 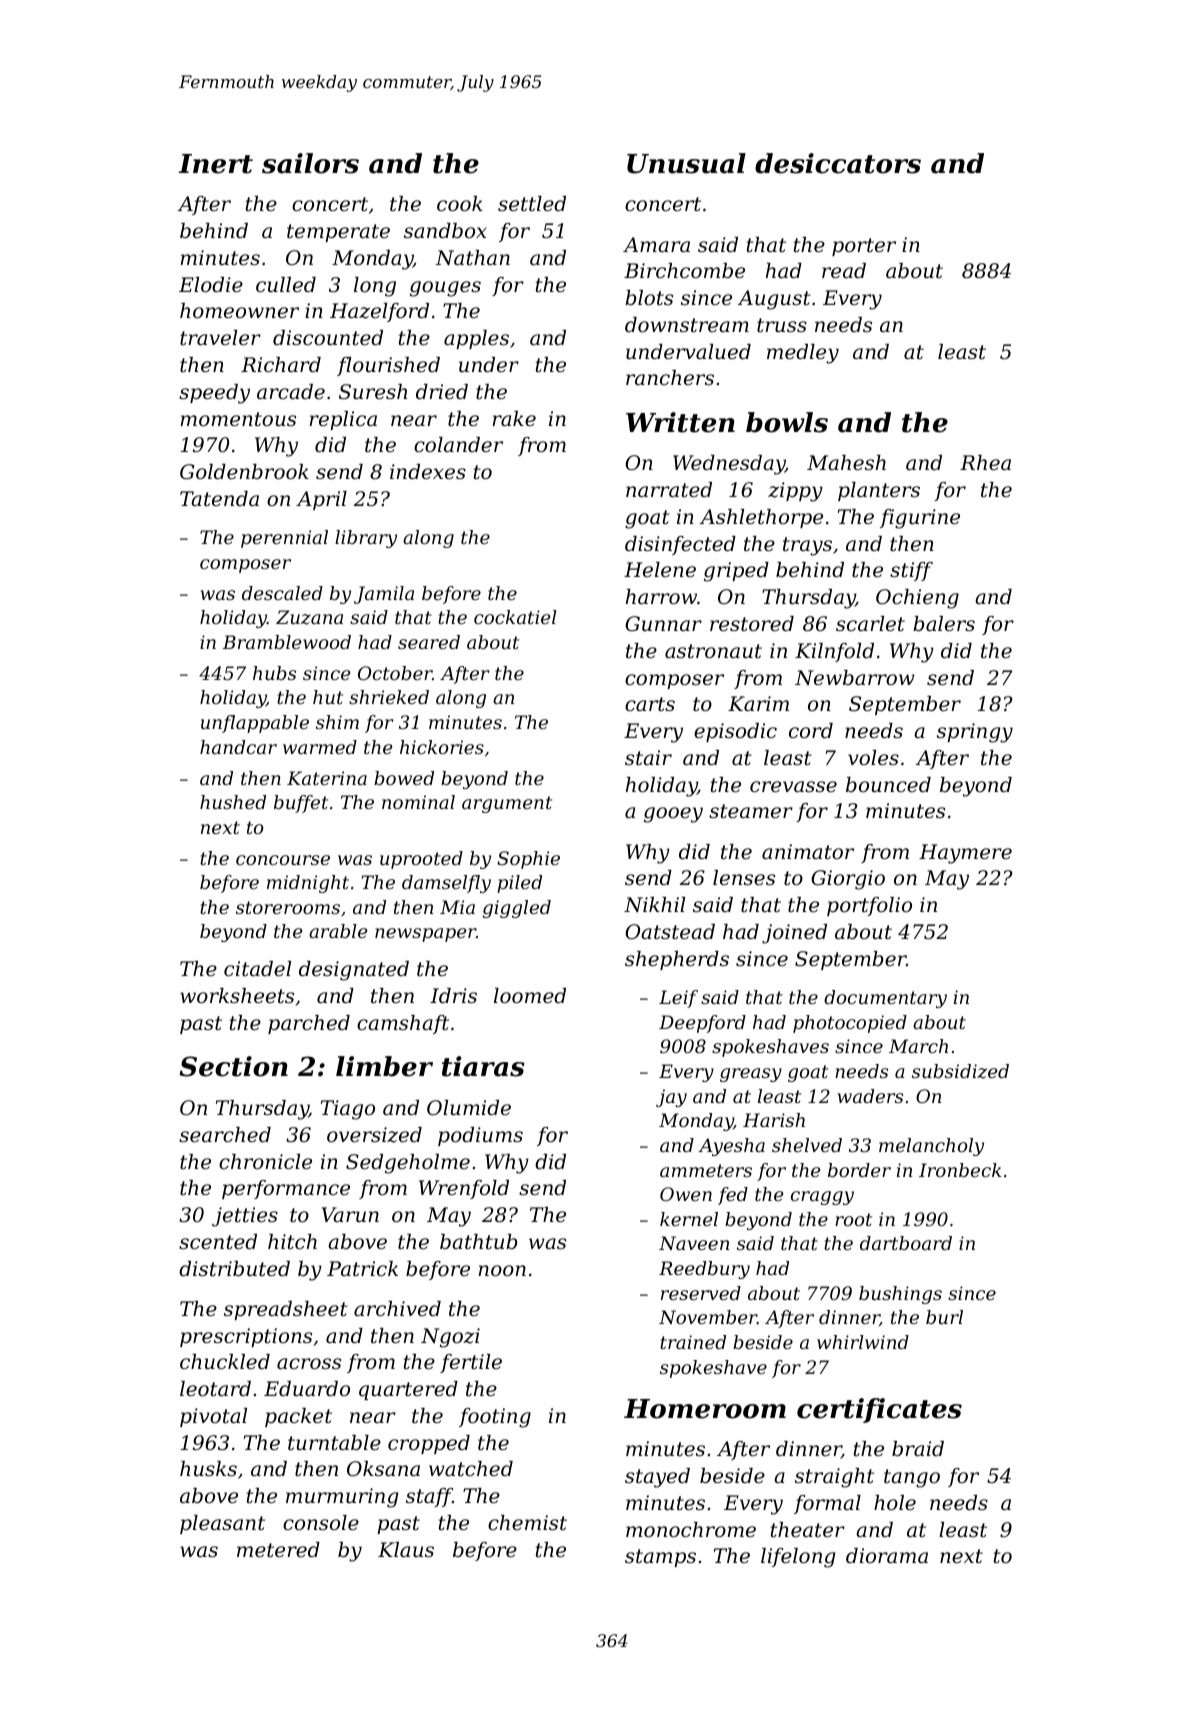 I want to click on blots, so click(x=649, y=298).
